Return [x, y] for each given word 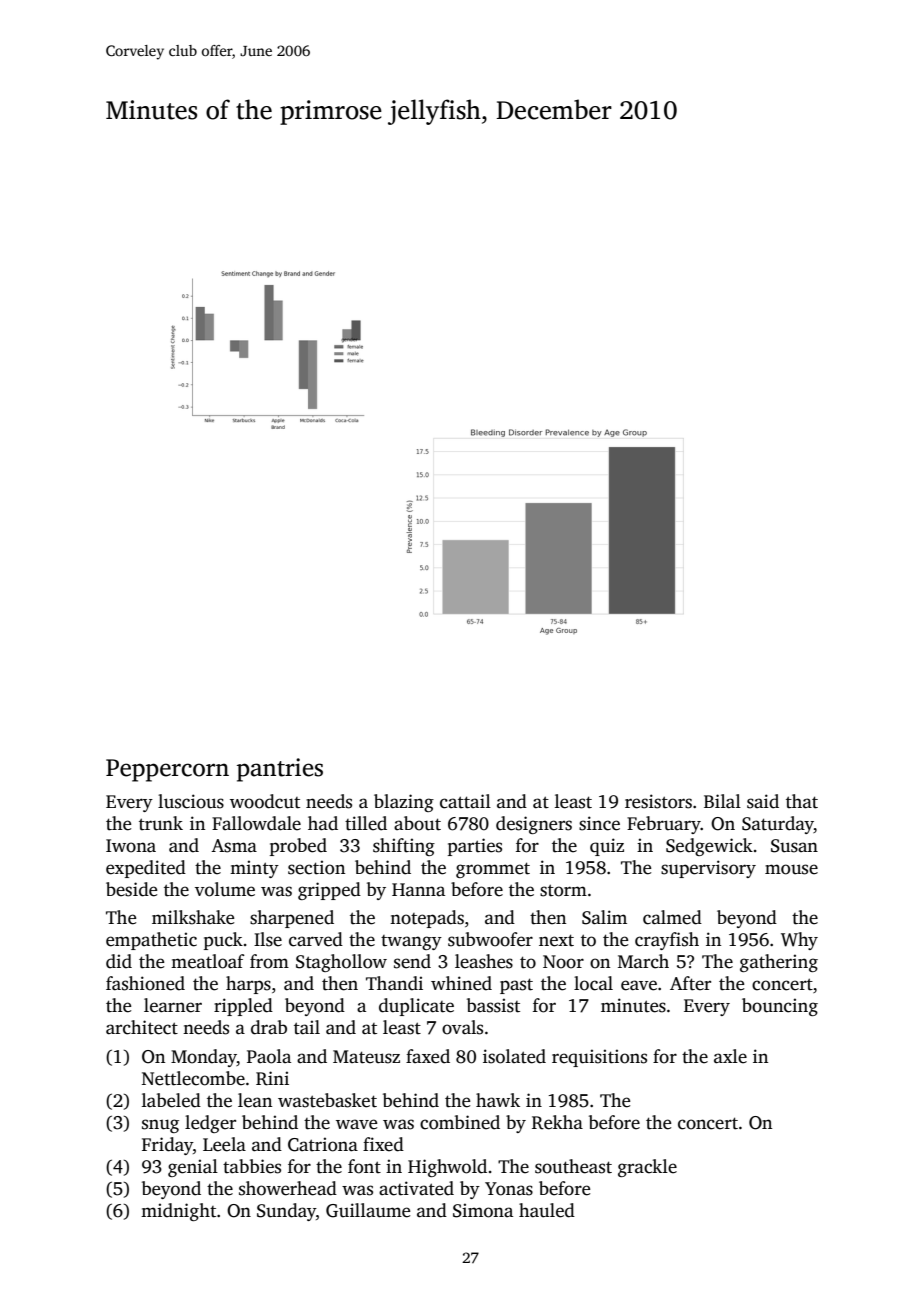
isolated [514, 1056]
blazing [404, 803]
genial [193, 1168]
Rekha [557, 1122]
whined [461, 983]
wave [356, 1124]
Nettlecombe [193, 1078]
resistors [658, 801]
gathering [779, 963]
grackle [647, 1168]
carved [316, 939]
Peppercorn [167, 770]
